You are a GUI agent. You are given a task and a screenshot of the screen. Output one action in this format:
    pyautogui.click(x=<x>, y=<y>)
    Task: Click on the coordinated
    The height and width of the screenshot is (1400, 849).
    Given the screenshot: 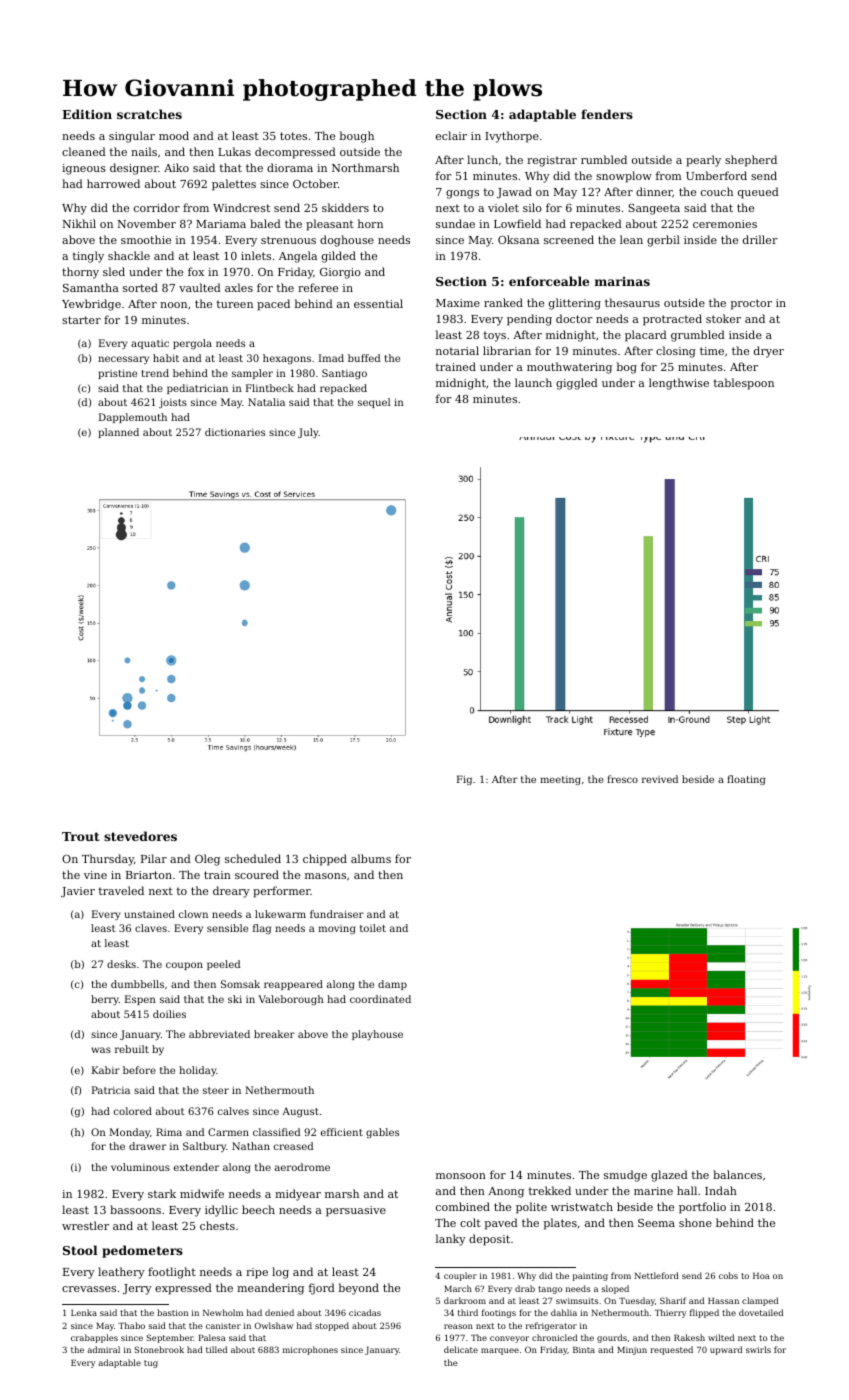 What is the action you would take?
    pyautogui.click(x=380, y=999)
